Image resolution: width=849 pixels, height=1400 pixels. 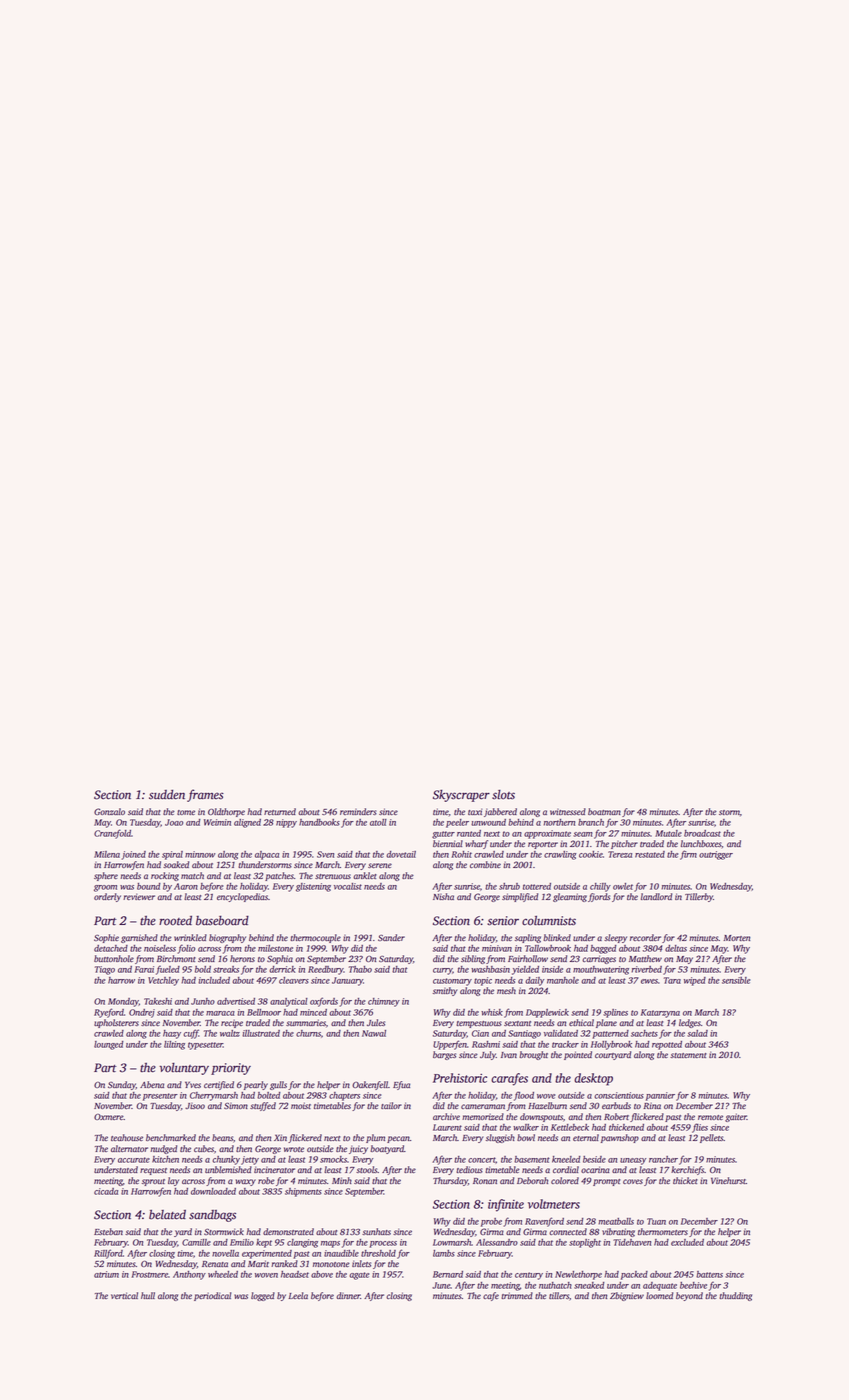 What do you see at coordinates (215, 1264) in the screenshot?
I see `Renata` at bounding box center [215, 1264].
